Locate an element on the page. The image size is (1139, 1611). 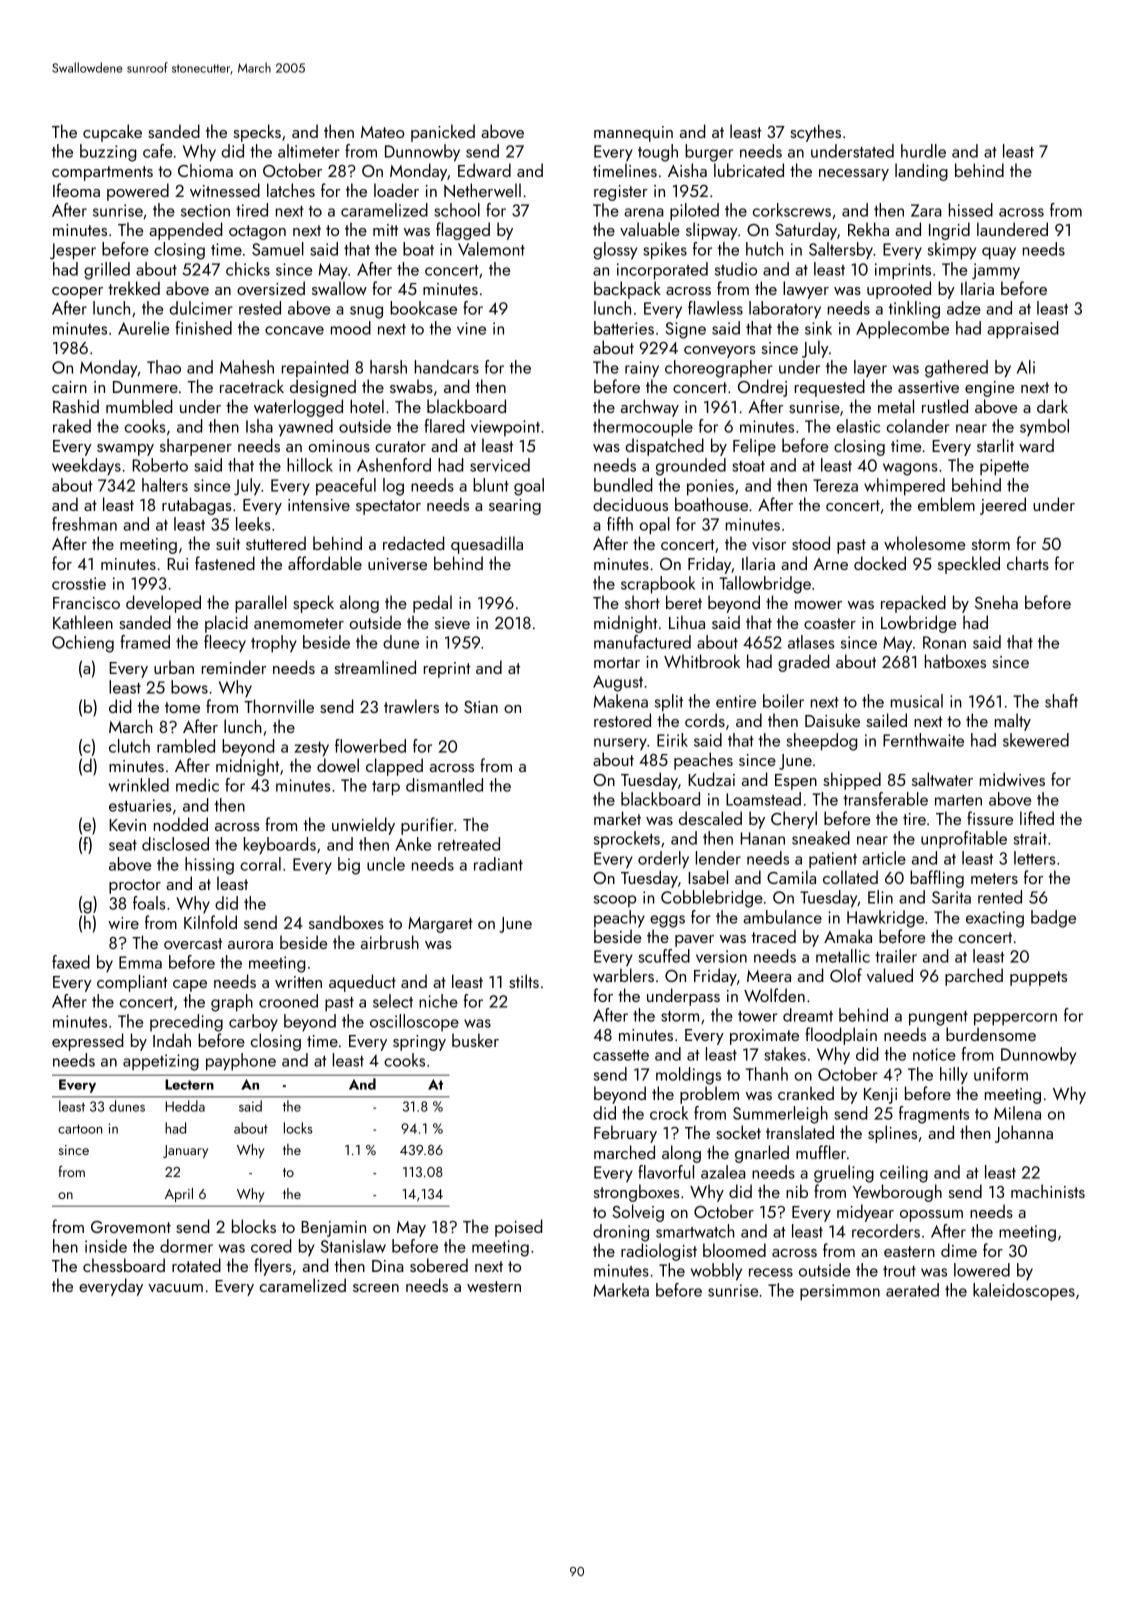
Margaret is located at coordinates (440, 925).
